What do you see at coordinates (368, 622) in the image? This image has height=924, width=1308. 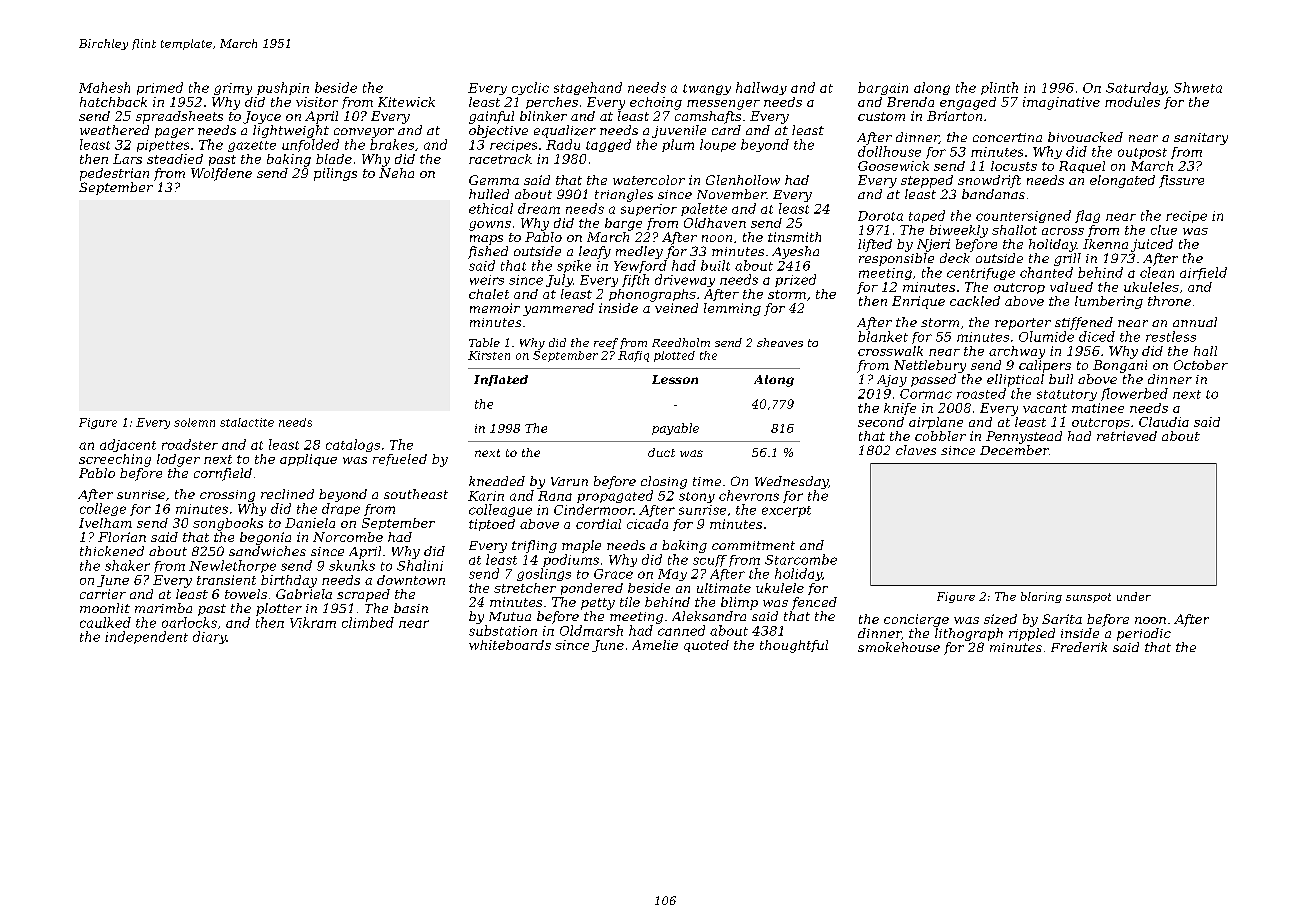 I see `climbed` at bounding box center [368, 622].
